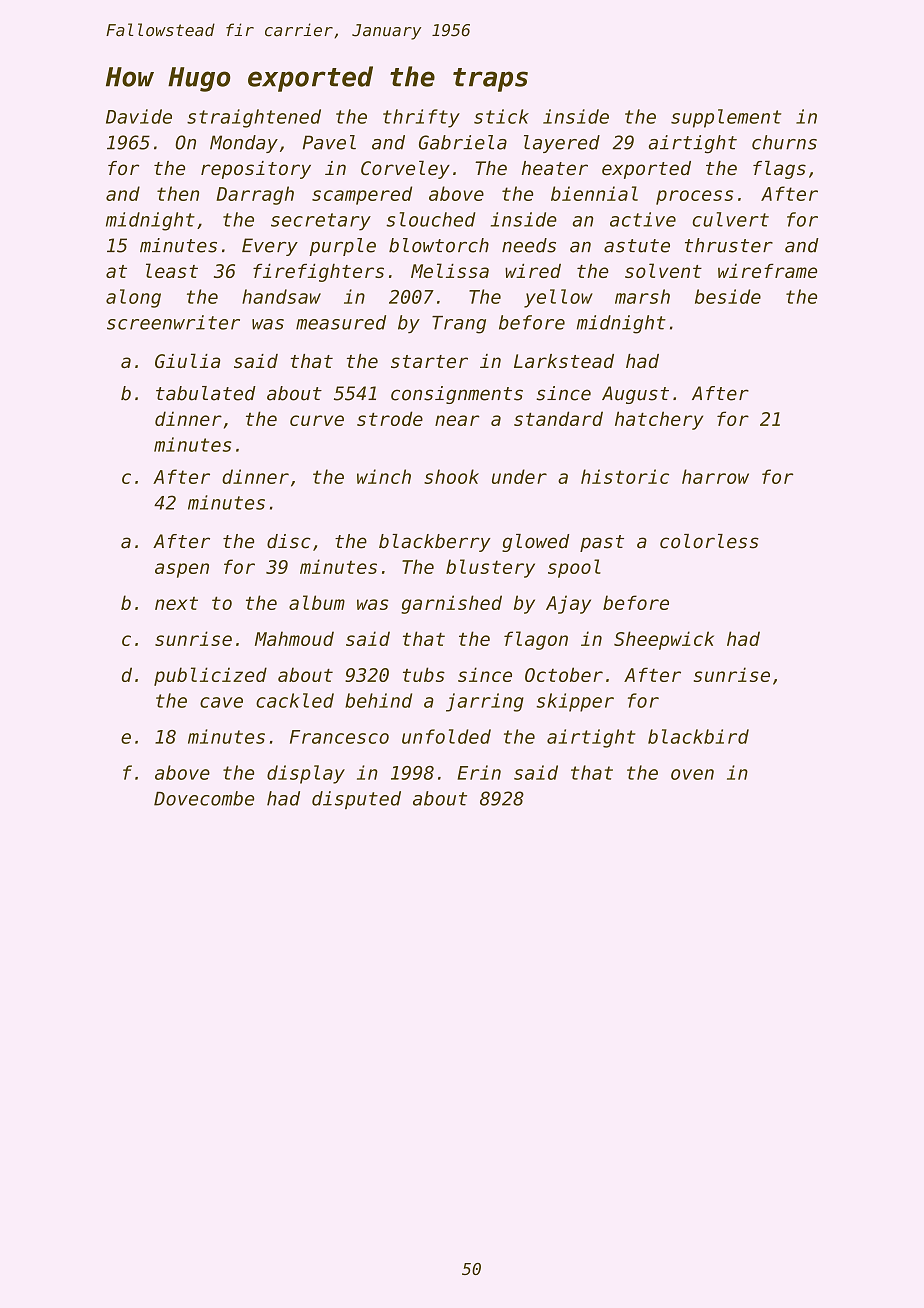 The image size is (924, 1308). I want to click on disc, so click(289, 541).
